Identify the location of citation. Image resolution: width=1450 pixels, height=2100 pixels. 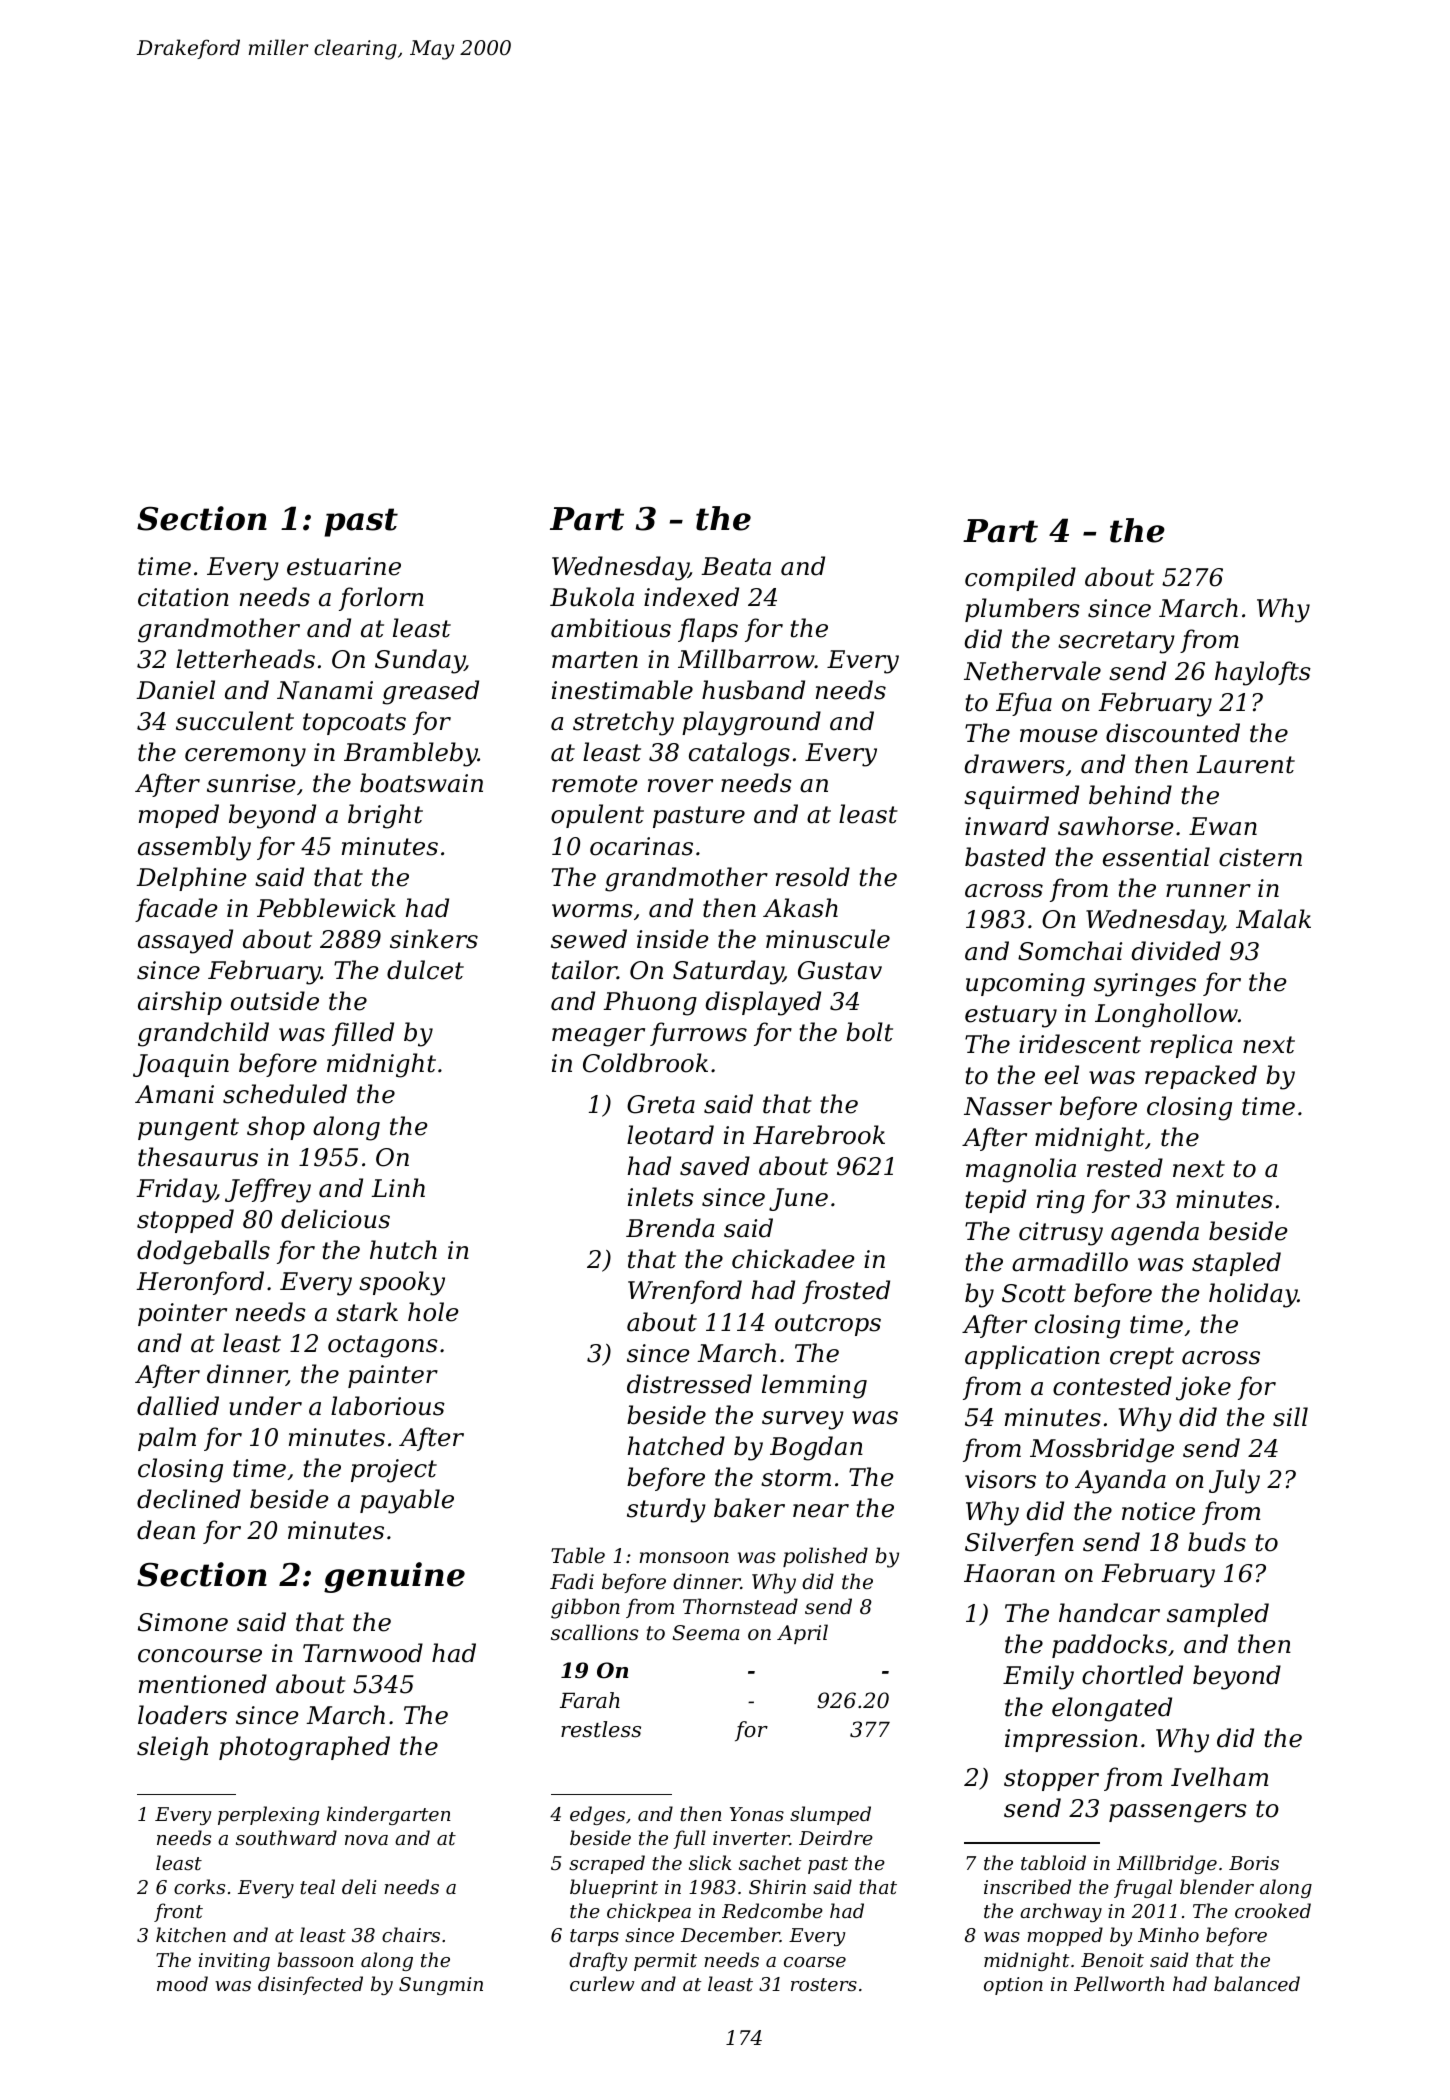
(183, 597).
